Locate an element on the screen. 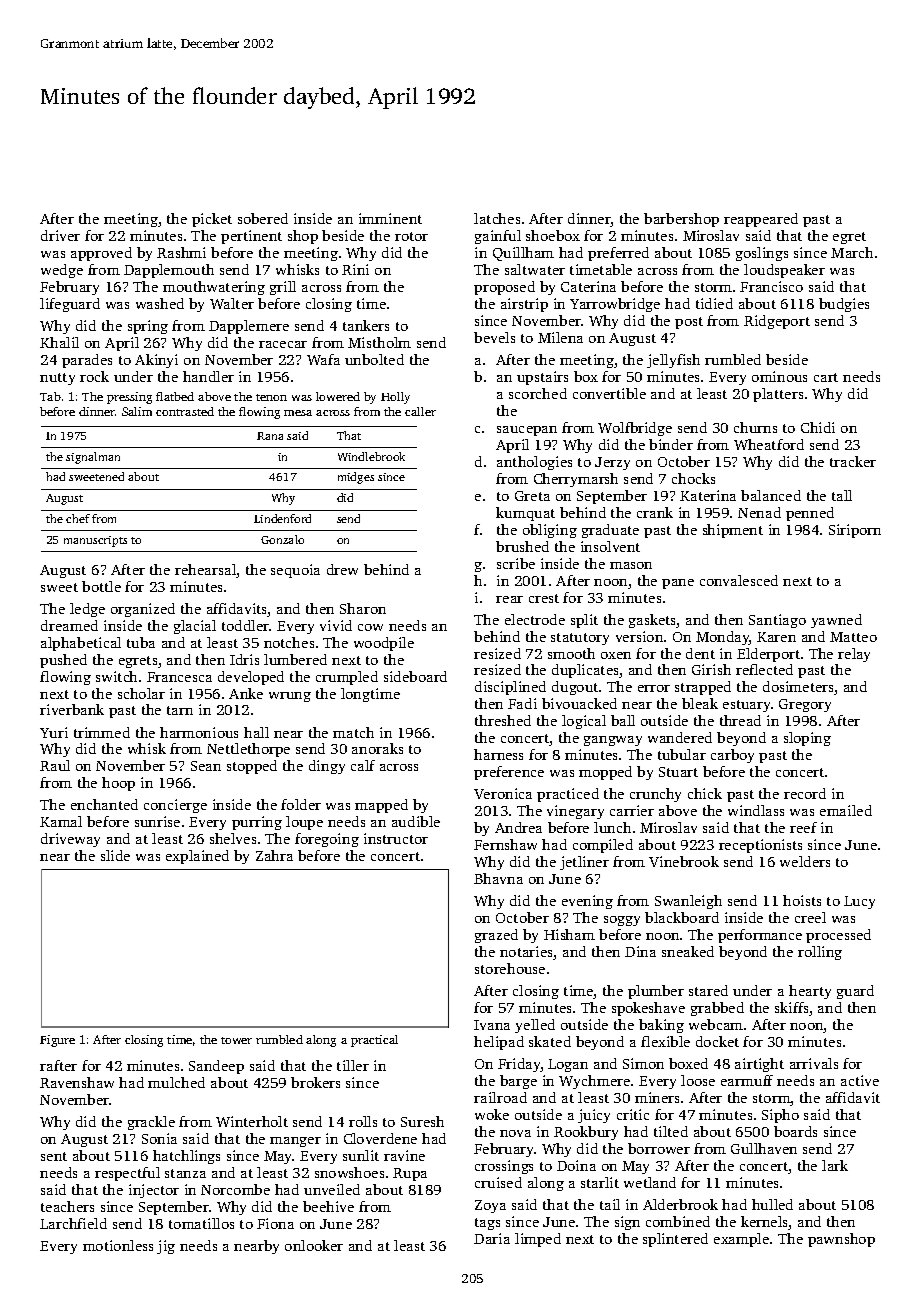  unbolted is located at coordinates (374, 359).
